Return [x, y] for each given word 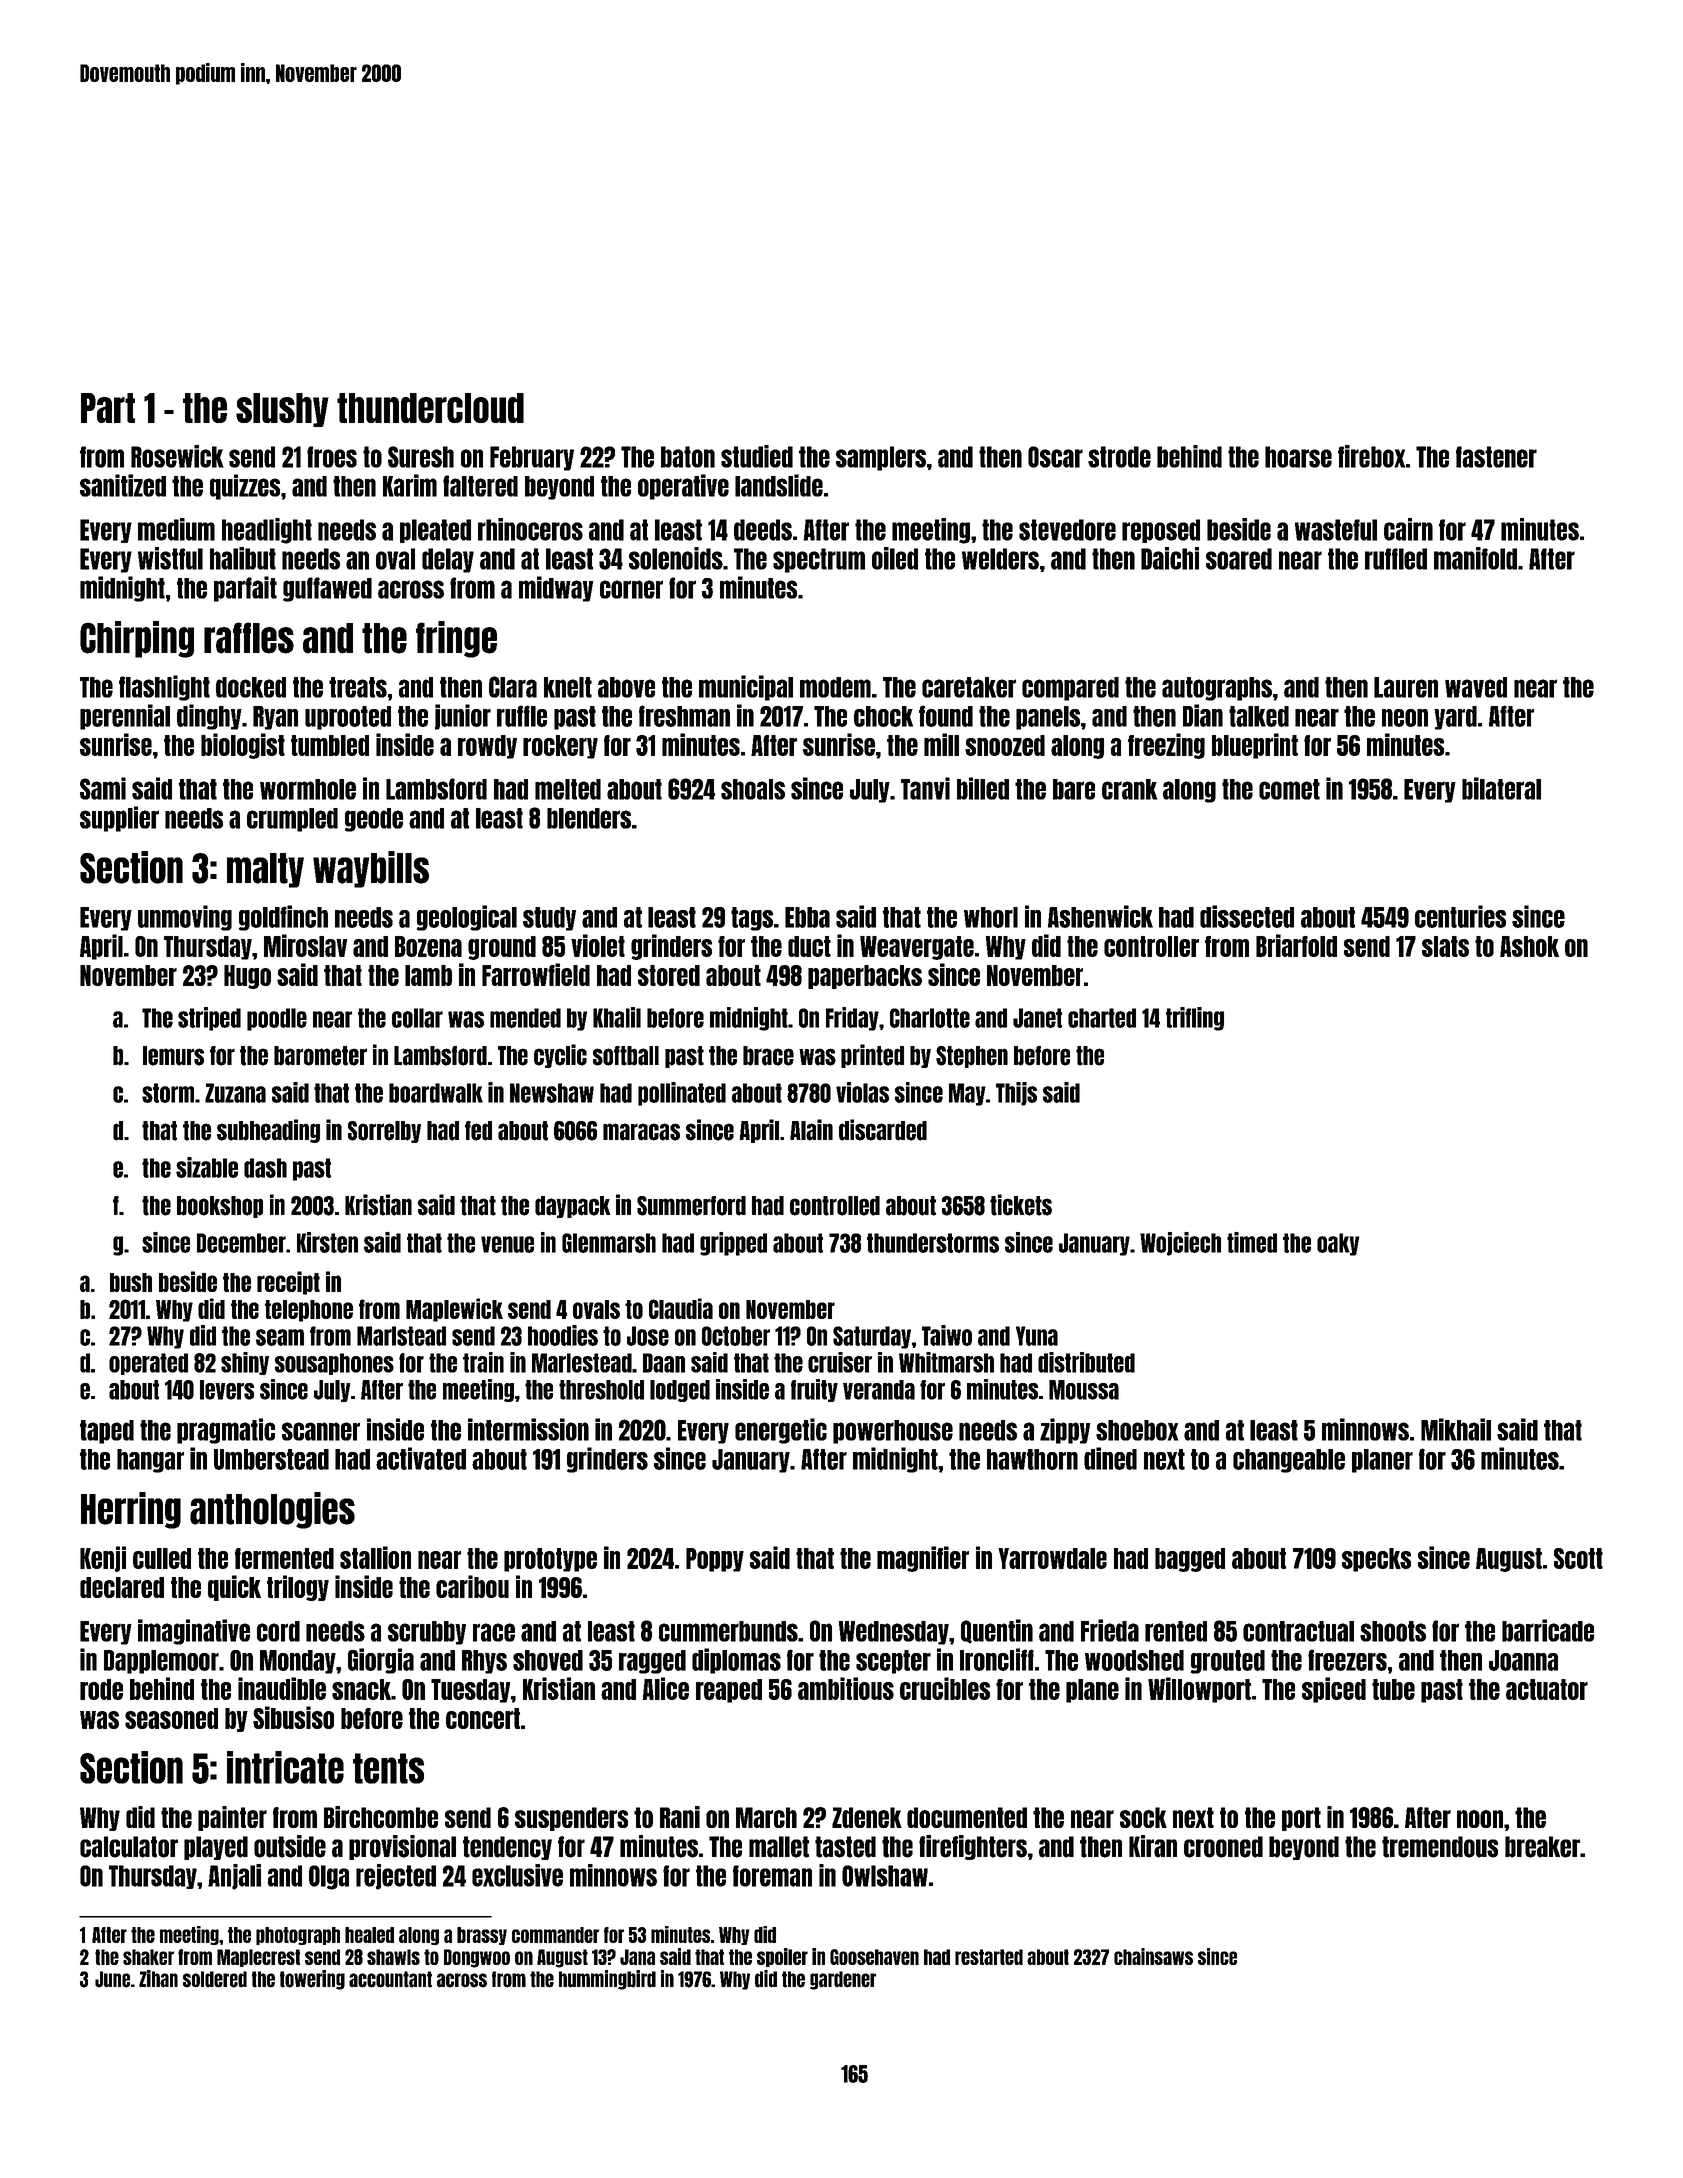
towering [312, 1980]
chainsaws [1153, 1956]
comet [1289, 789]
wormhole [308, 789]
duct [809, 946]
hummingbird [607, 1980]
